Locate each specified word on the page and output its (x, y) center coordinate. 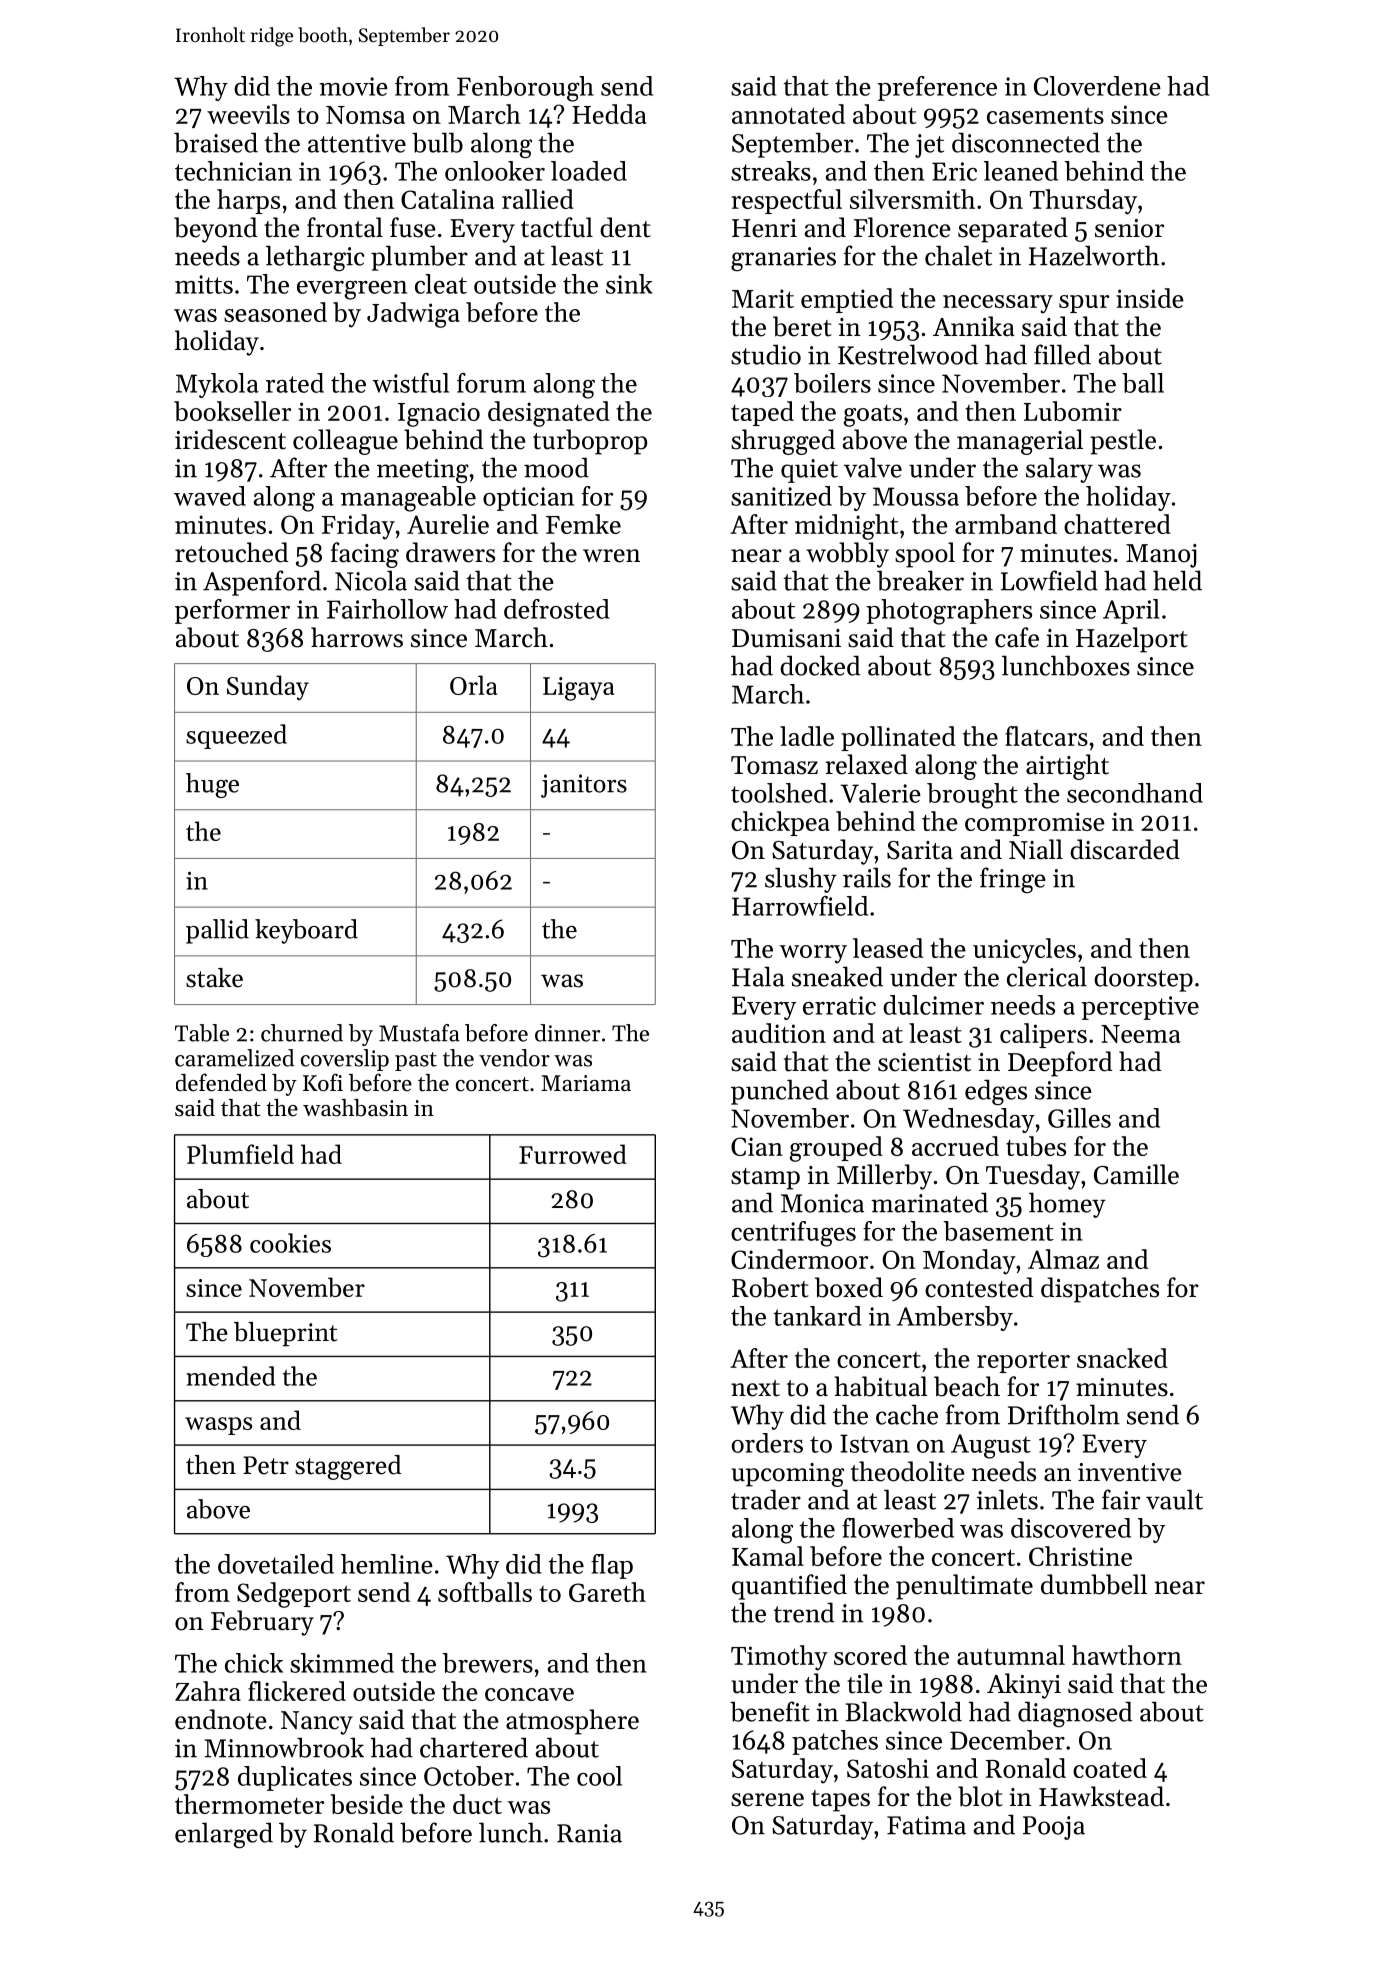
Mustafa (419, 1033)
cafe (1017, 637)
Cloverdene (1097, 86)
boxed (849, 1287)
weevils (248, 114)
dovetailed (276, 1564)
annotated (788, 114)
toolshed (779, 793)
